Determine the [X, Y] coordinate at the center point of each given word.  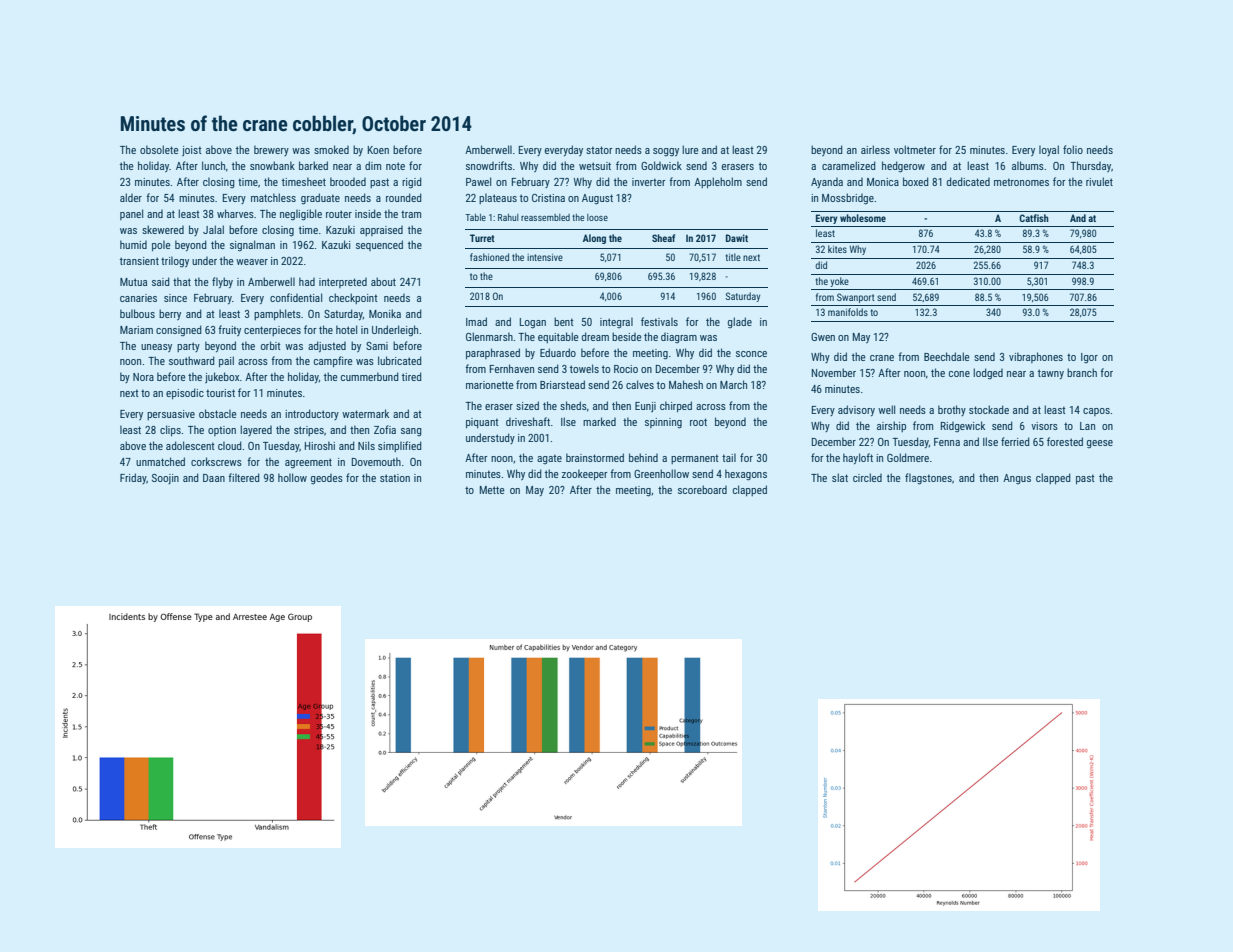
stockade [989, 409]
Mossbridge [848, 199]
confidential [296, 297]
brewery [271, 150]
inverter [649, 182]
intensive [545, 257]
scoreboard [702, 489]
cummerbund [370, 376]
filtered [244, 477]
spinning [663, 423]
